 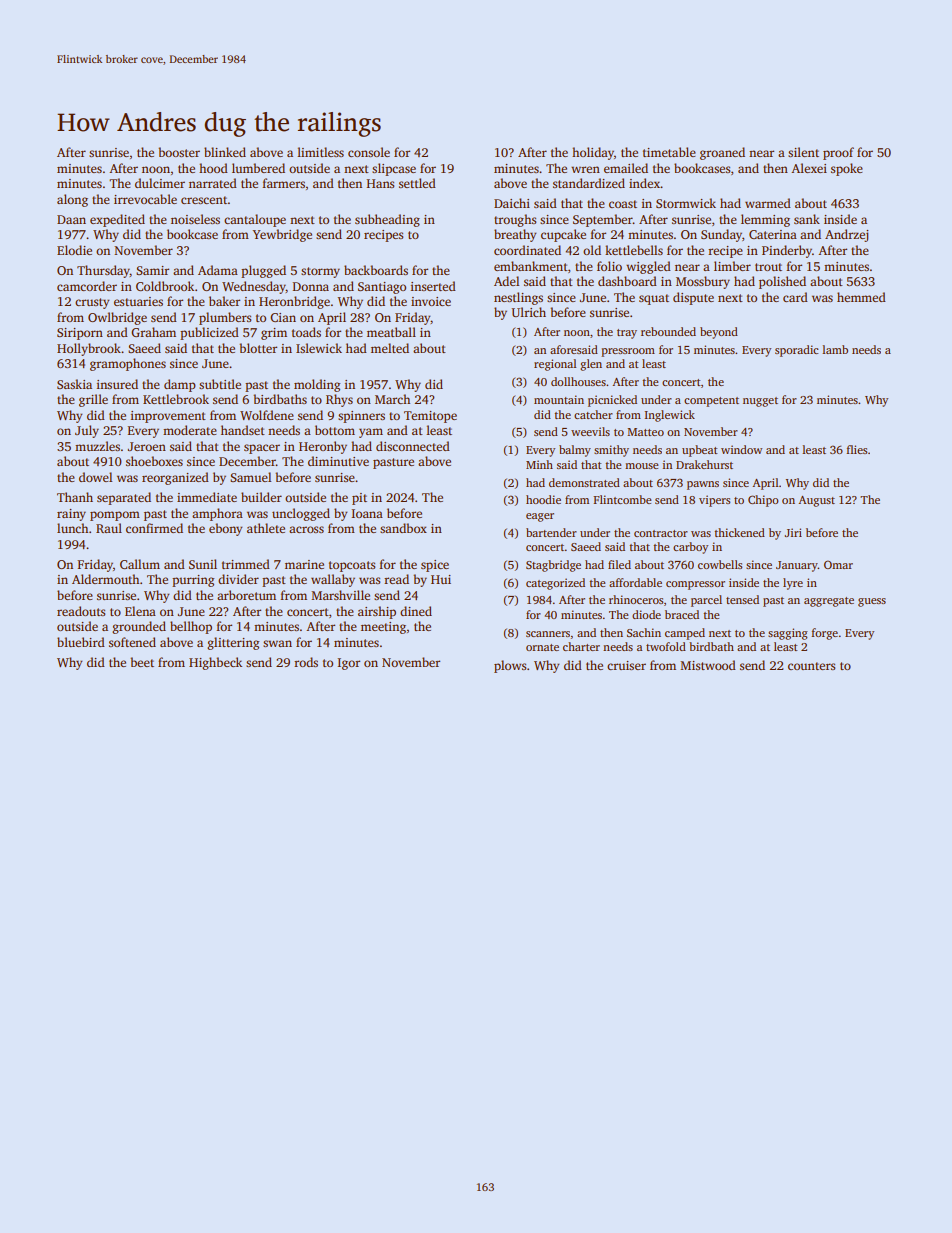 I want to click on silent, so click(x=803, y=152).
